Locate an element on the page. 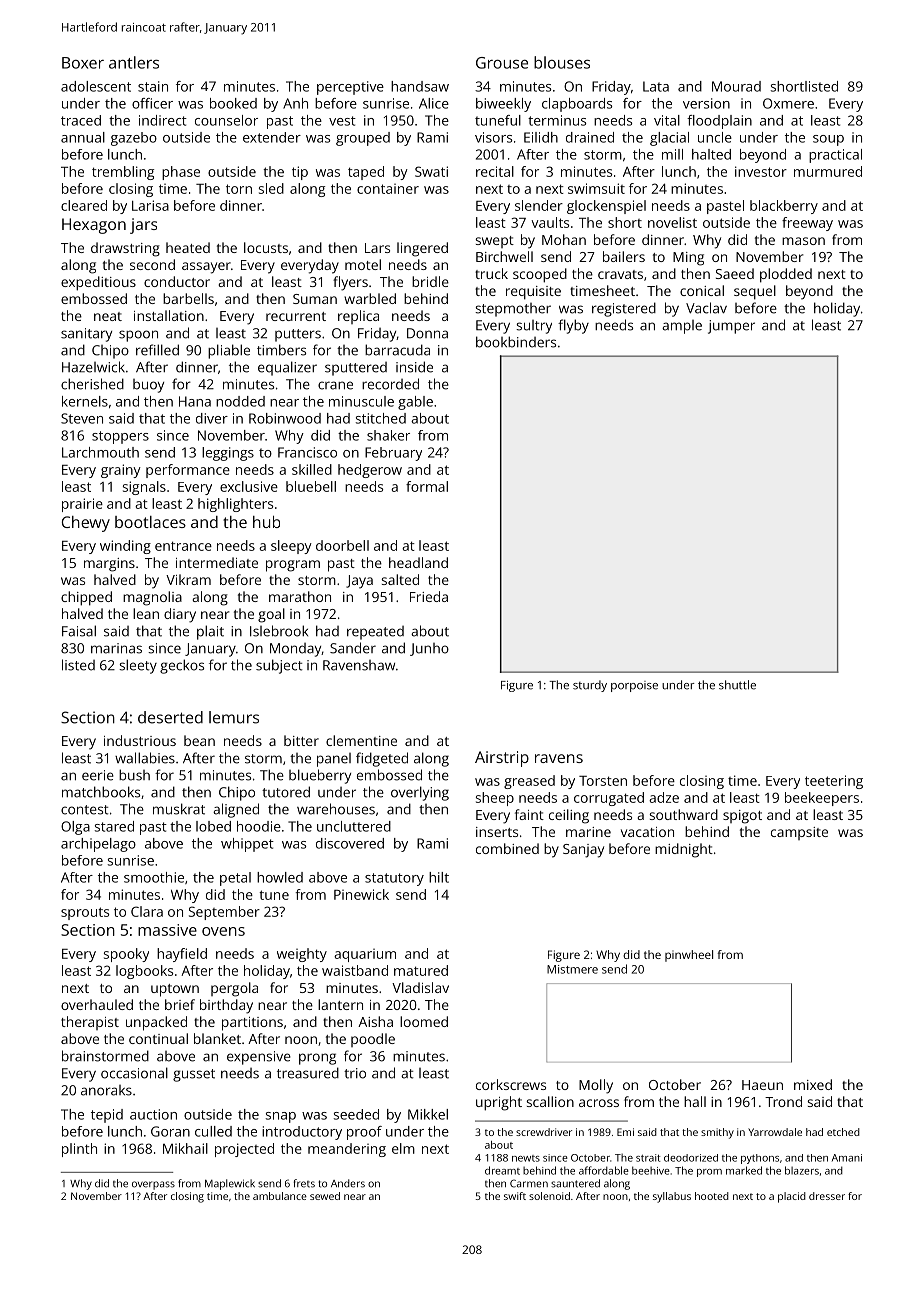 The image size is (924, 1308). freeway is located at coordinates (807, 224).
